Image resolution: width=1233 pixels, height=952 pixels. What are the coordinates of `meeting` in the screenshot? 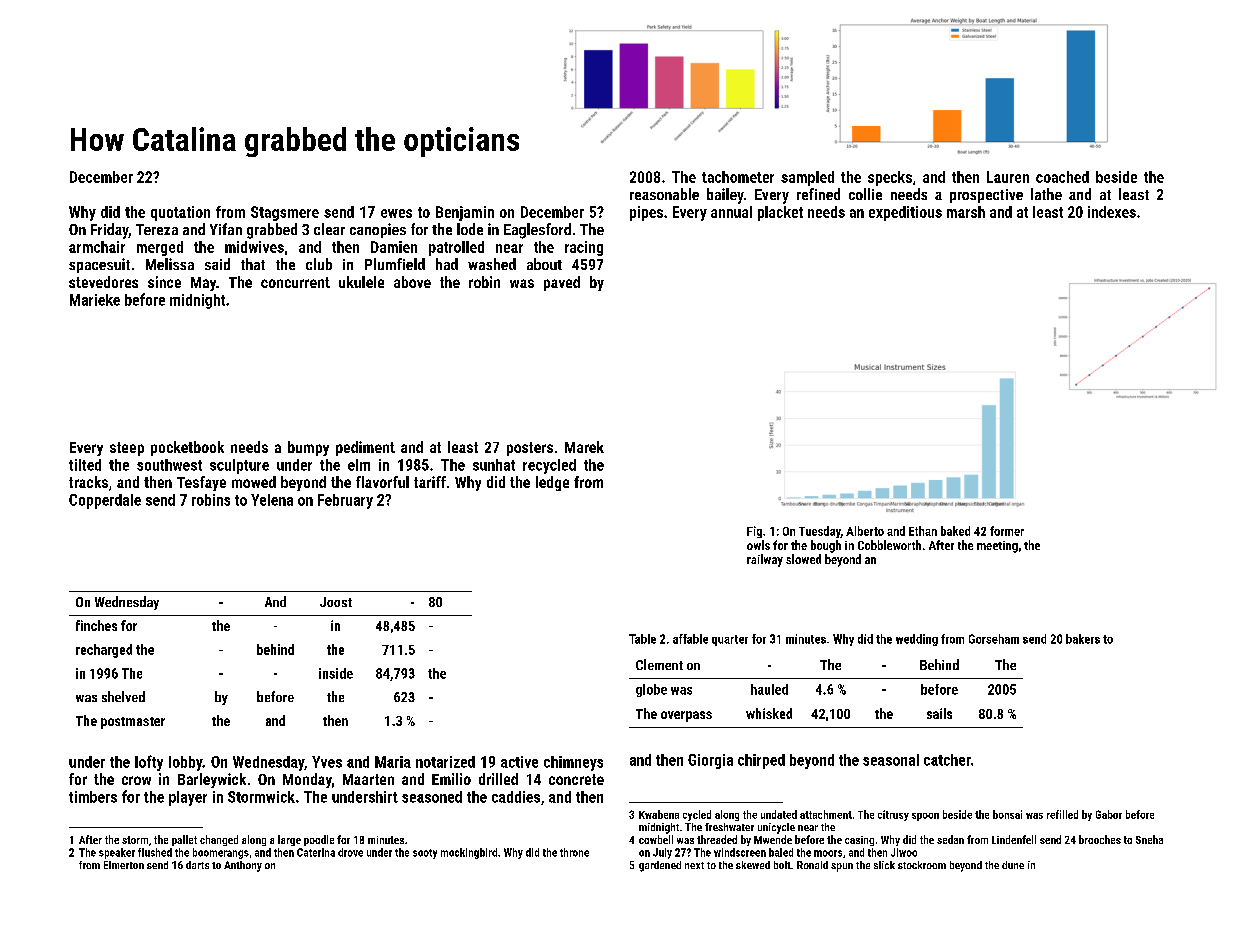 It's located at (997, 547).
